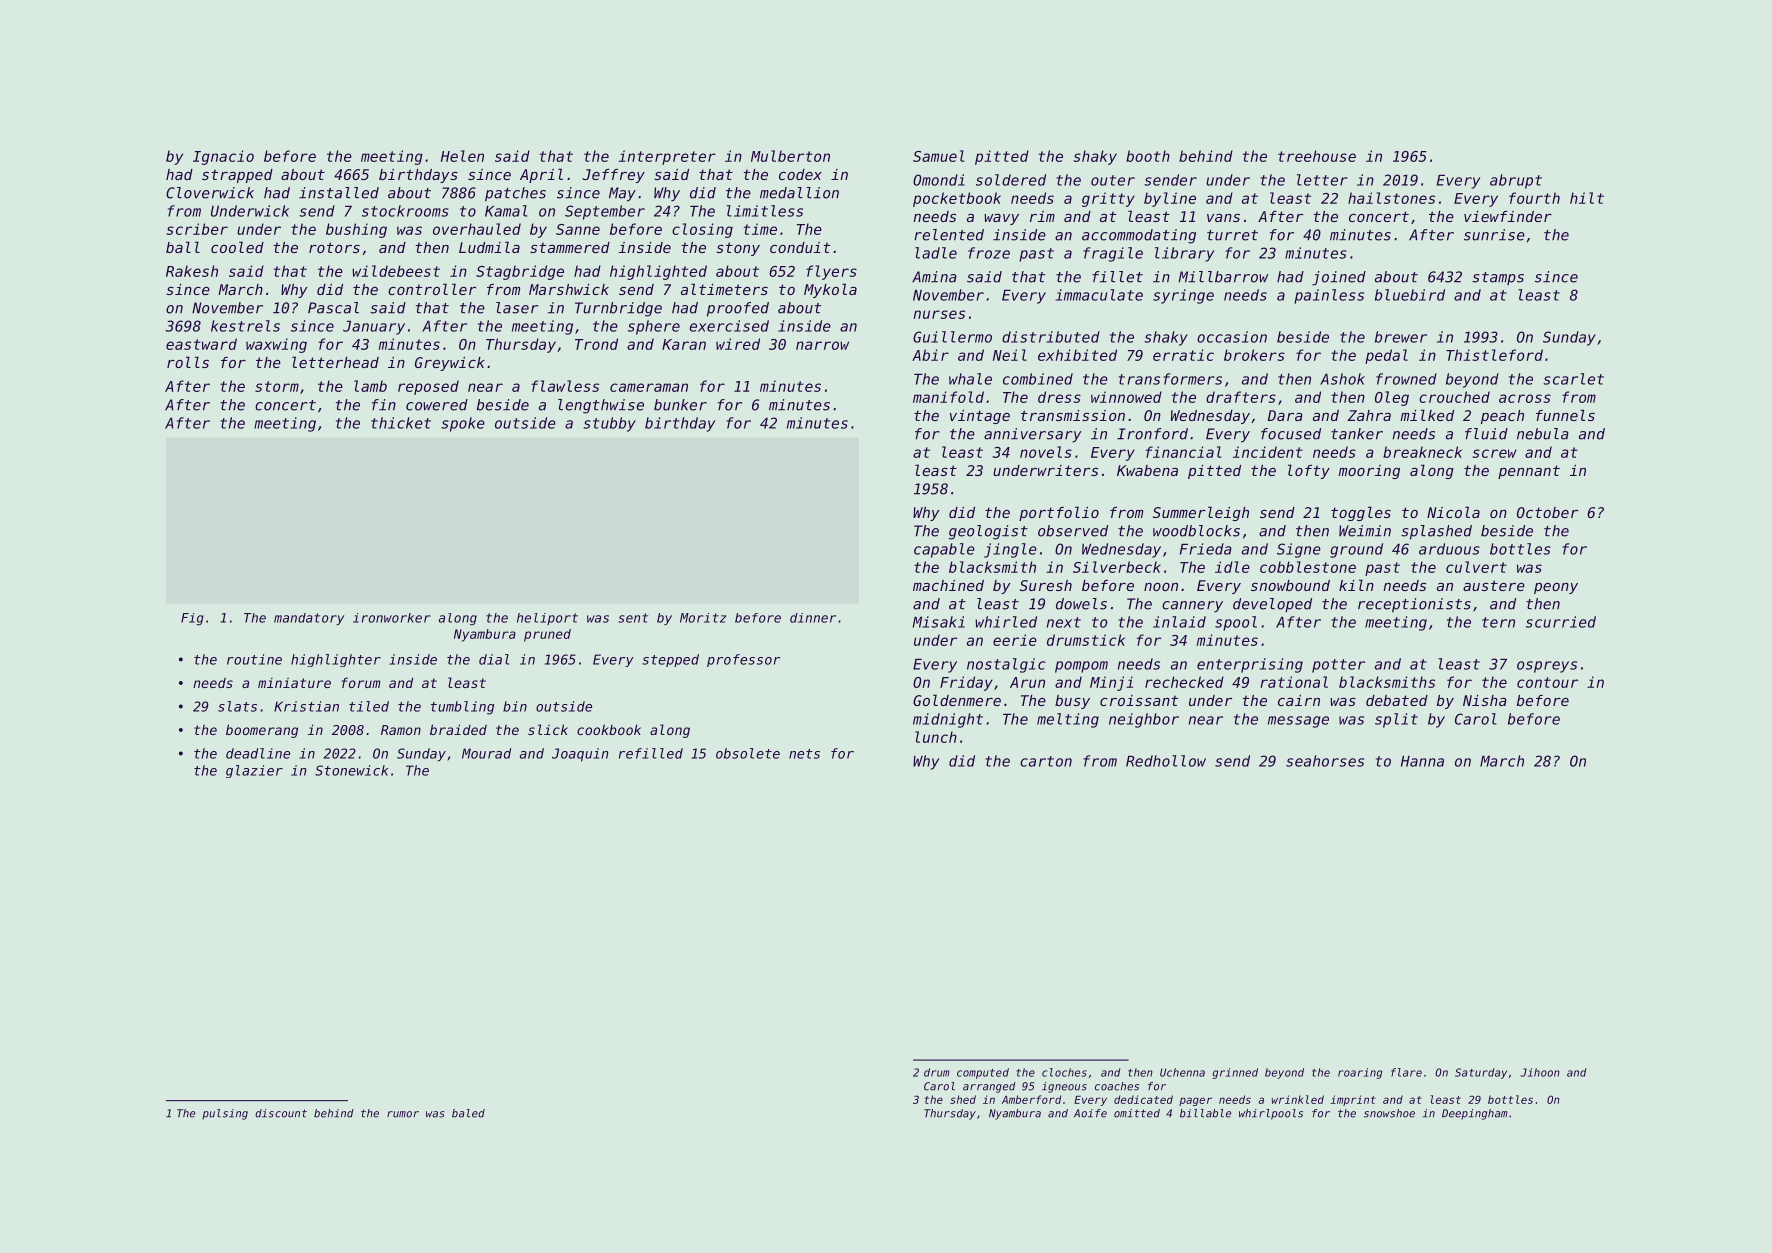 The image size is (1772, 1253). What do you see at coordinates (468, 1113) in the screenshot?
I see `baled` at bounding box center [468, 1113].
